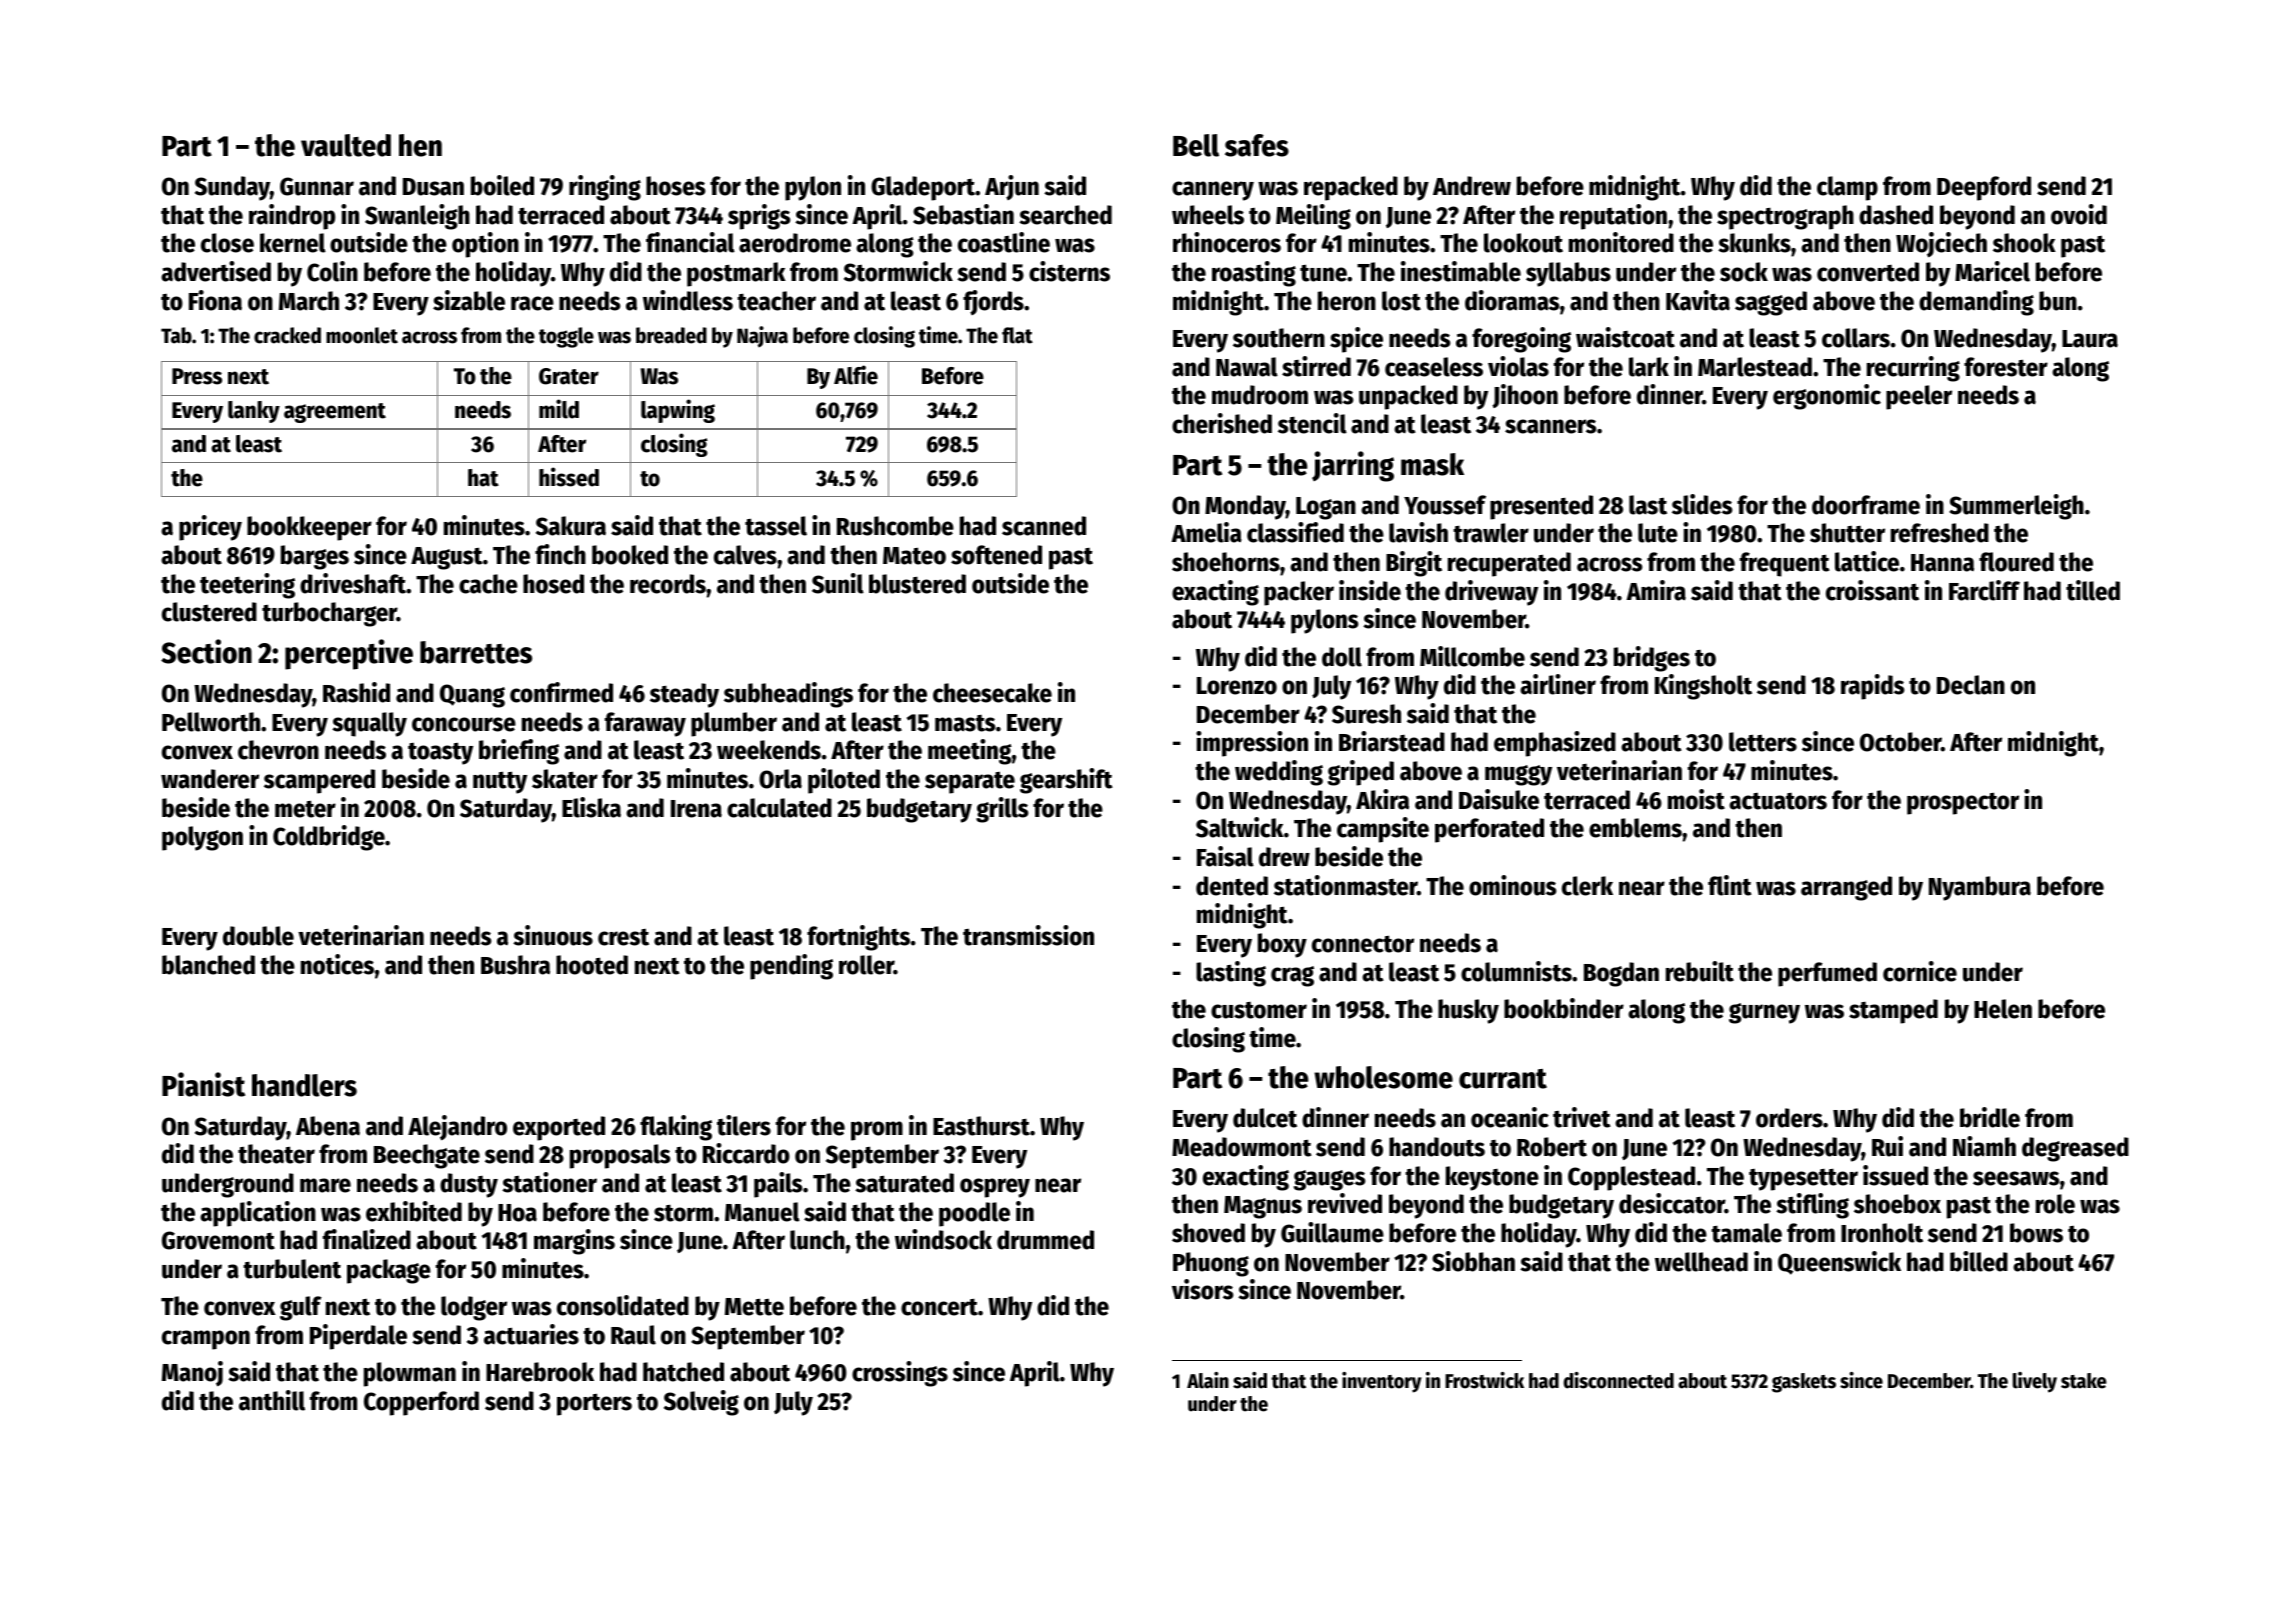 The image size is (2292, 1620). I want to click on Pianist, so click(203, 1084).
